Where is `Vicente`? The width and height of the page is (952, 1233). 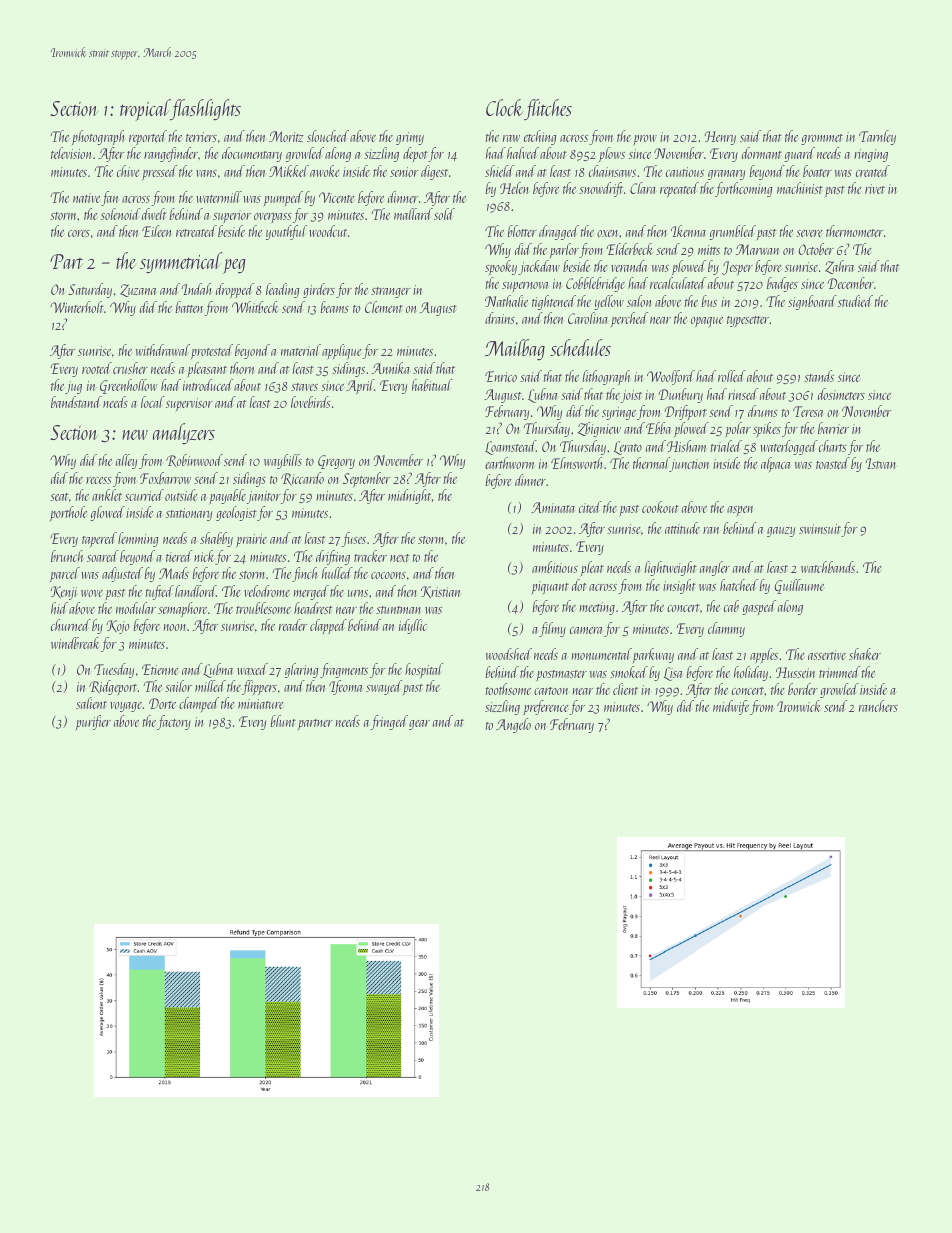
Vicente is located at coordinates (337, 197).
